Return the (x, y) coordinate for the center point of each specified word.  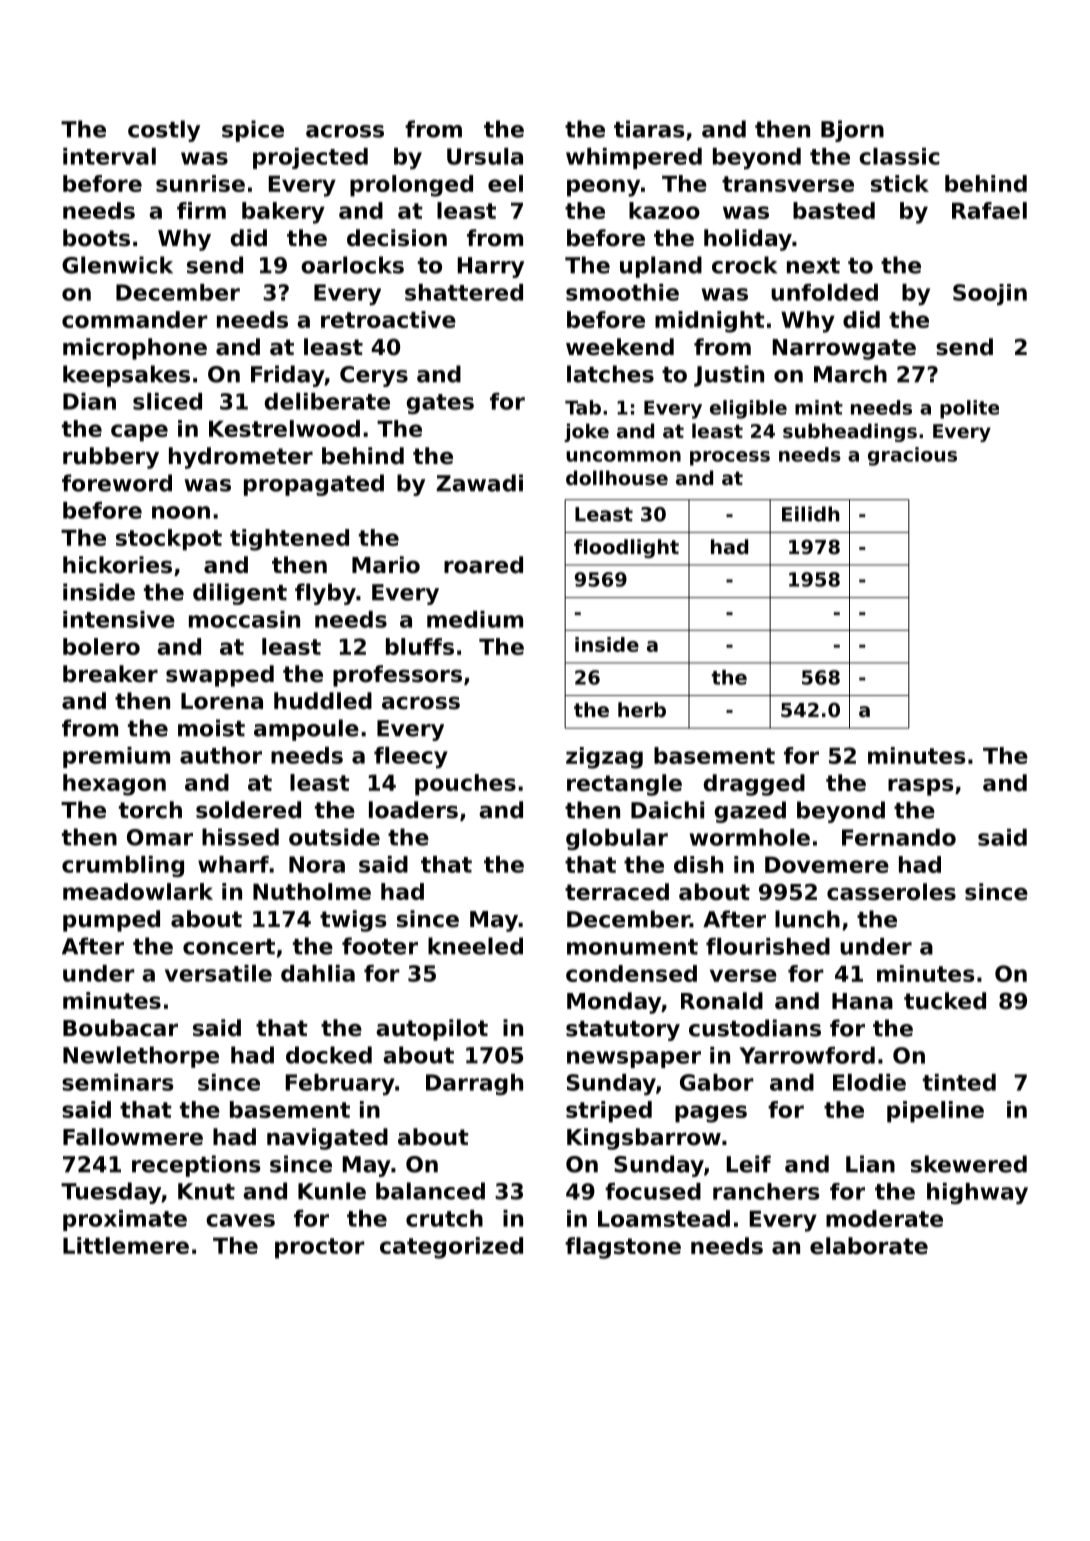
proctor (320, 1248)
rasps (921, 787)
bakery (283, 213)
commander (135, 319)
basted (834, 210)
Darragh (474, 1084)
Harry (491, 267)
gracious (912, 456)
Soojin (990, 294)
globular (617, 839)
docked (329, 1055)
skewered (969, 1164)
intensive (119, 619)
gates (440, 404)
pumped (111, 921)
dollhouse (617, 477)
